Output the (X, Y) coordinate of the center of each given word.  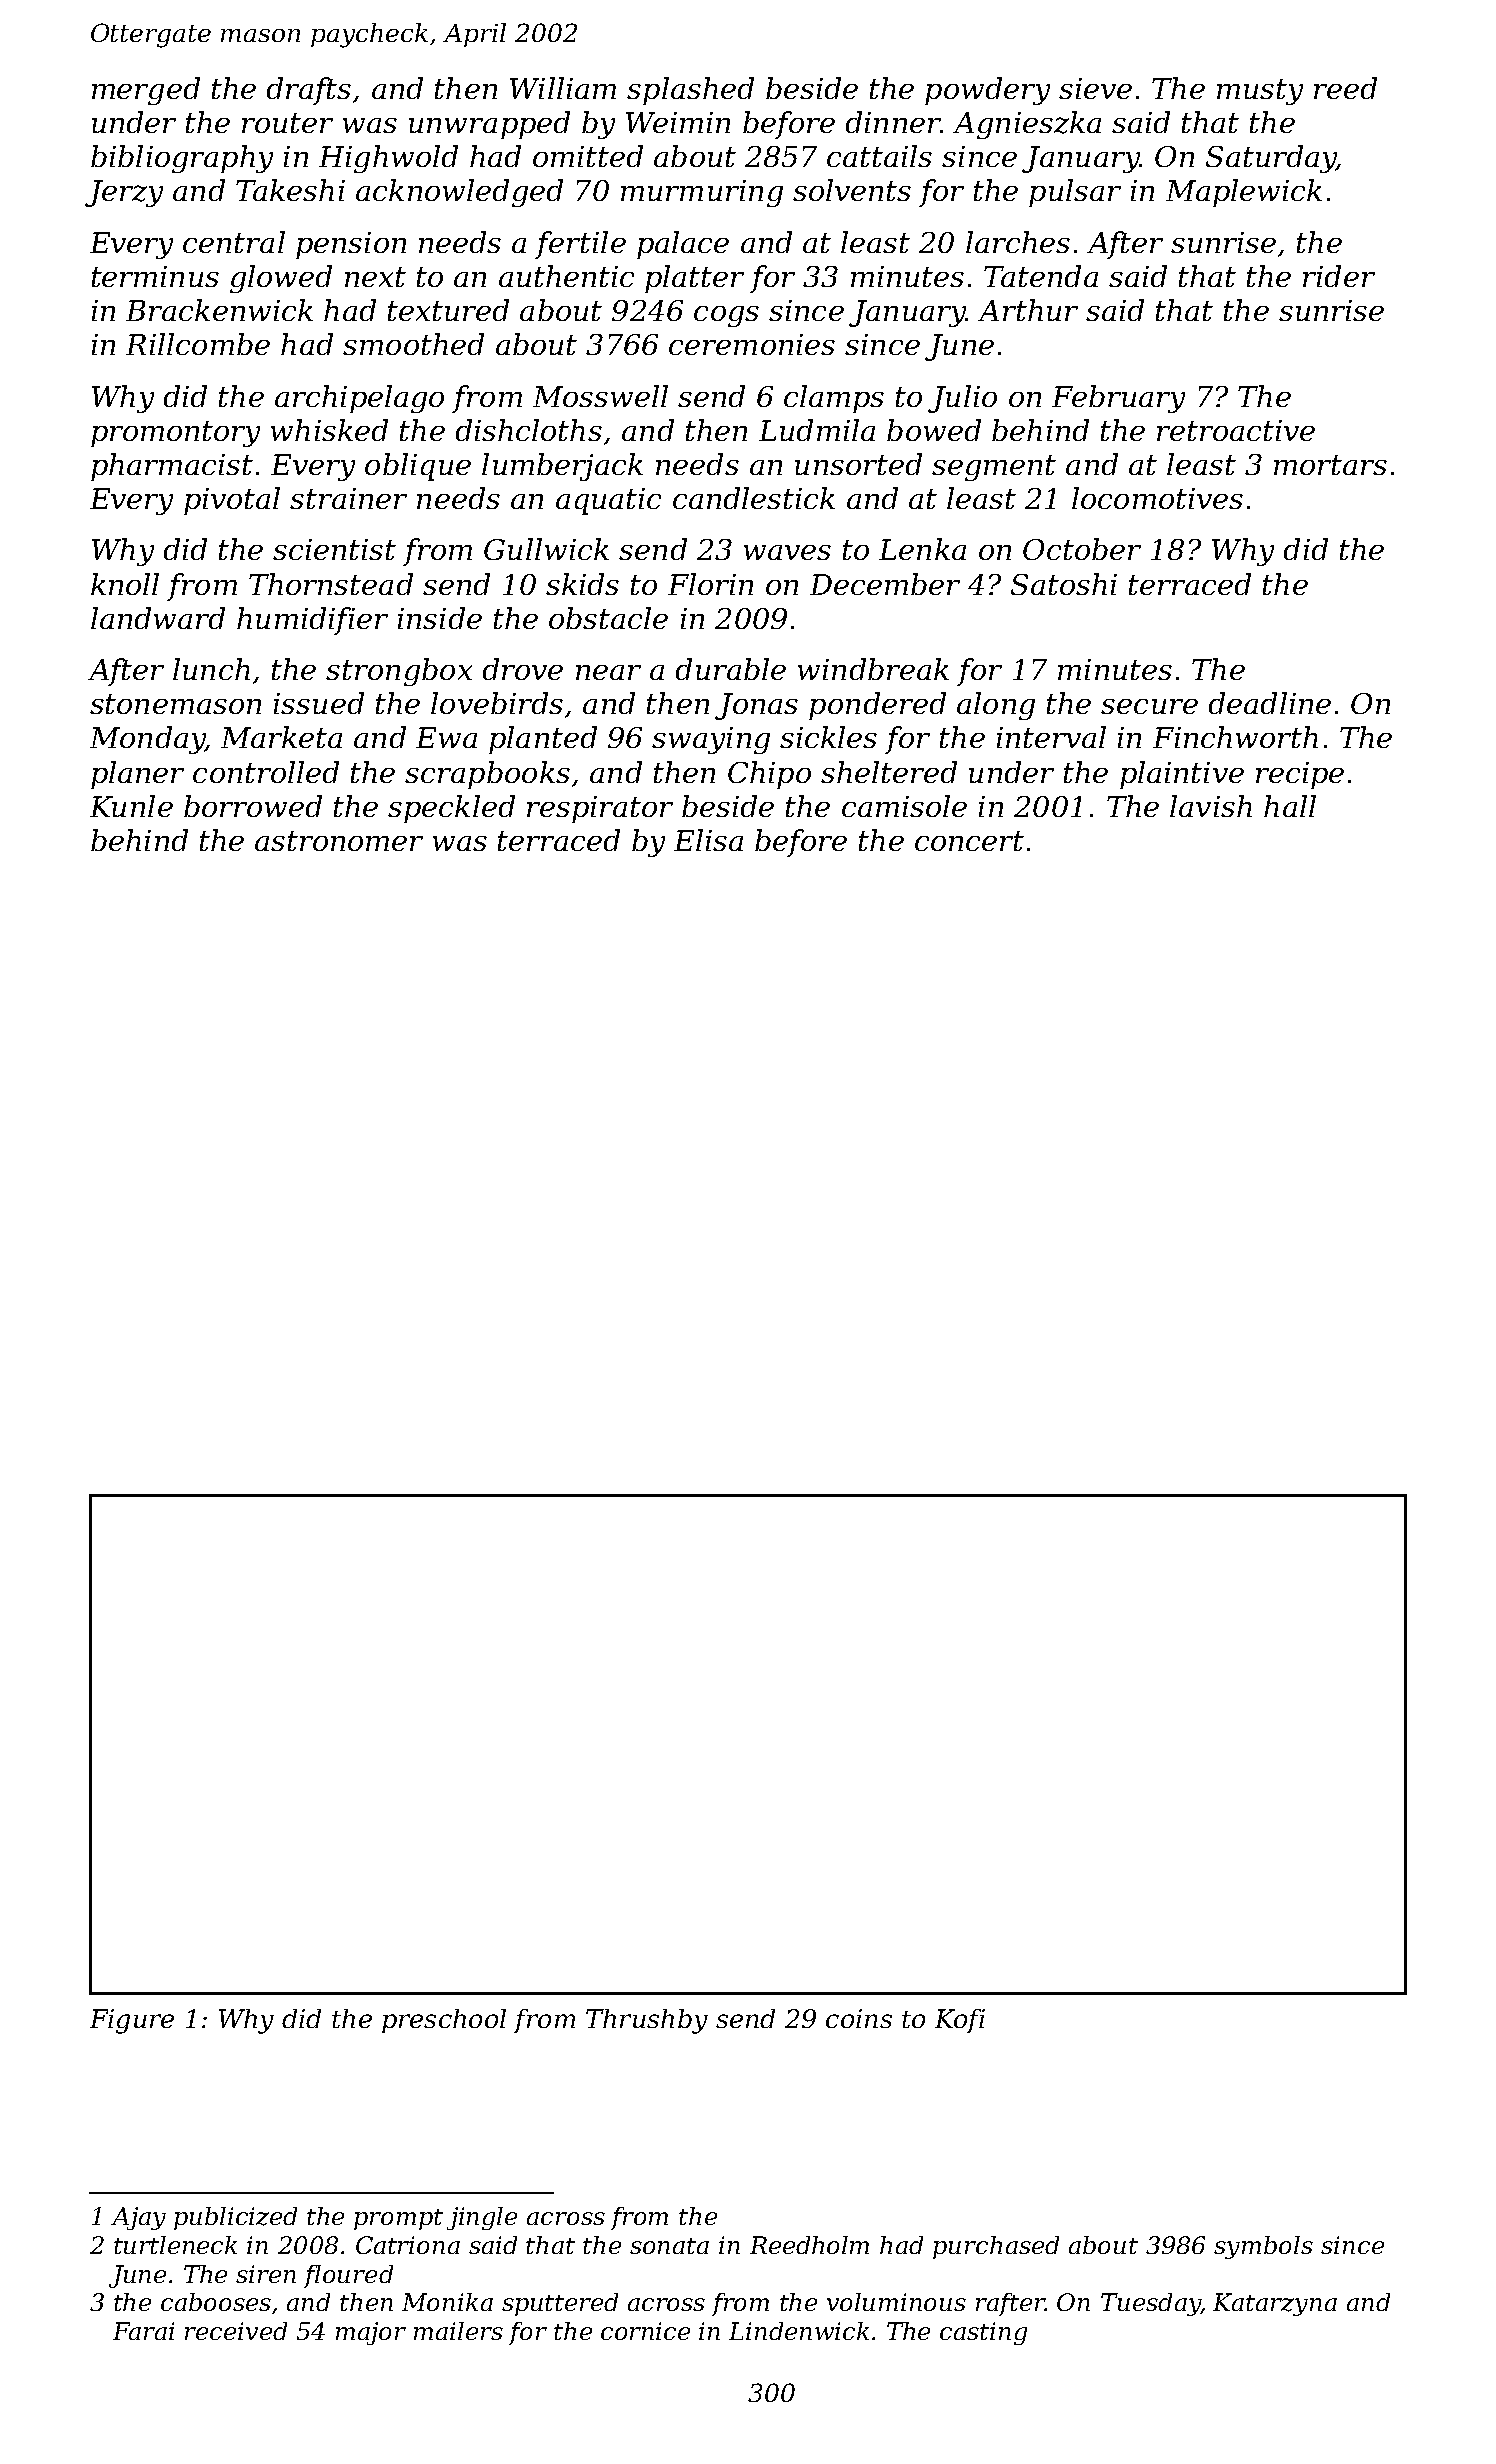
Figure (132, 2021)
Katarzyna (1275, 2304)
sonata (669, 2246)
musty (1260, 92)
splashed (690, 91)
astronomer (339, 841)
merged (146, 91)
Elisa (708, 840)
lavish (1211, 806)
